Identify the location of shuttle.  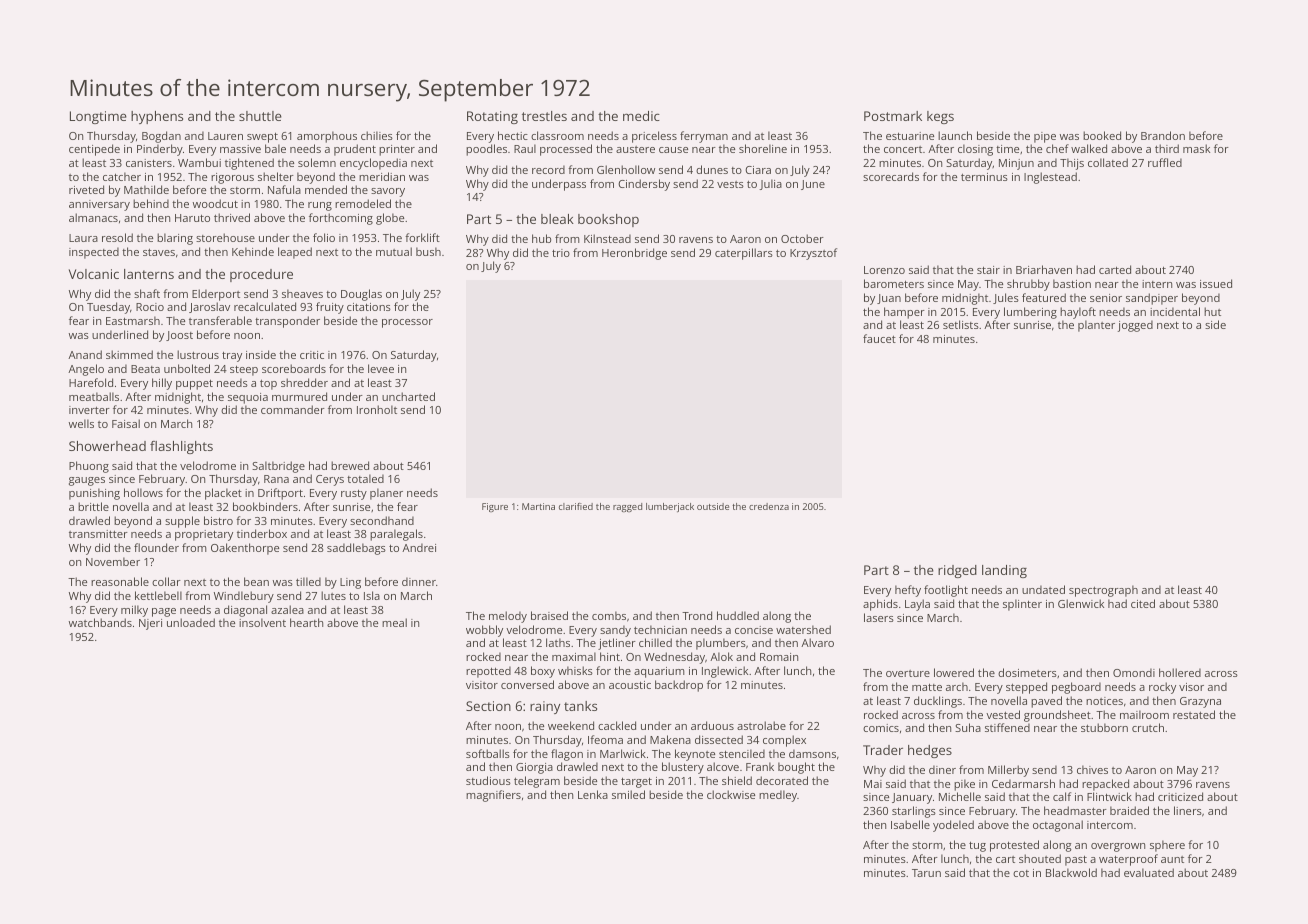
(260, 116).
